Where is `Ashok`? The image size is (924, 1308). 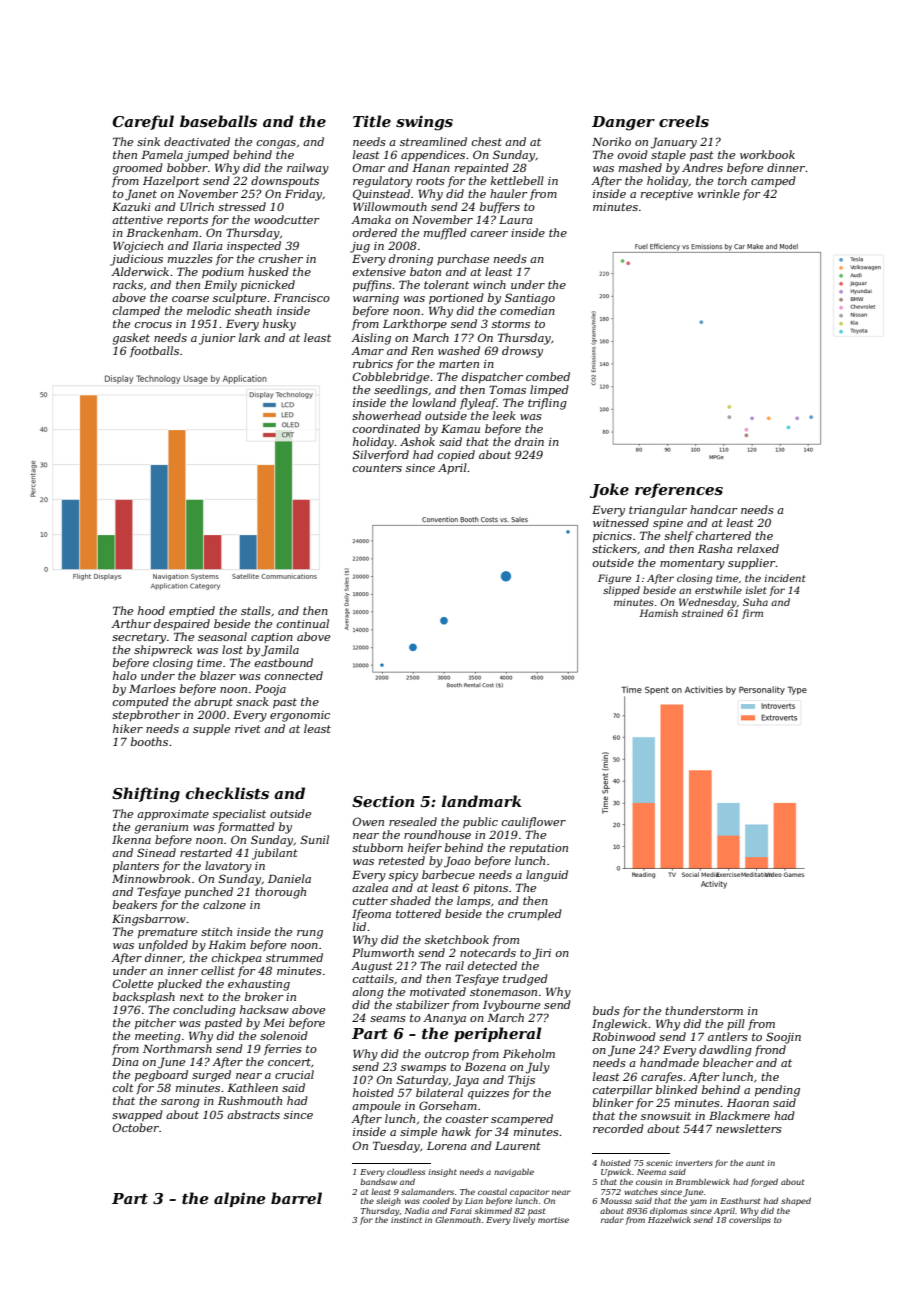 Ashok is located at coordinates (417, 441).
